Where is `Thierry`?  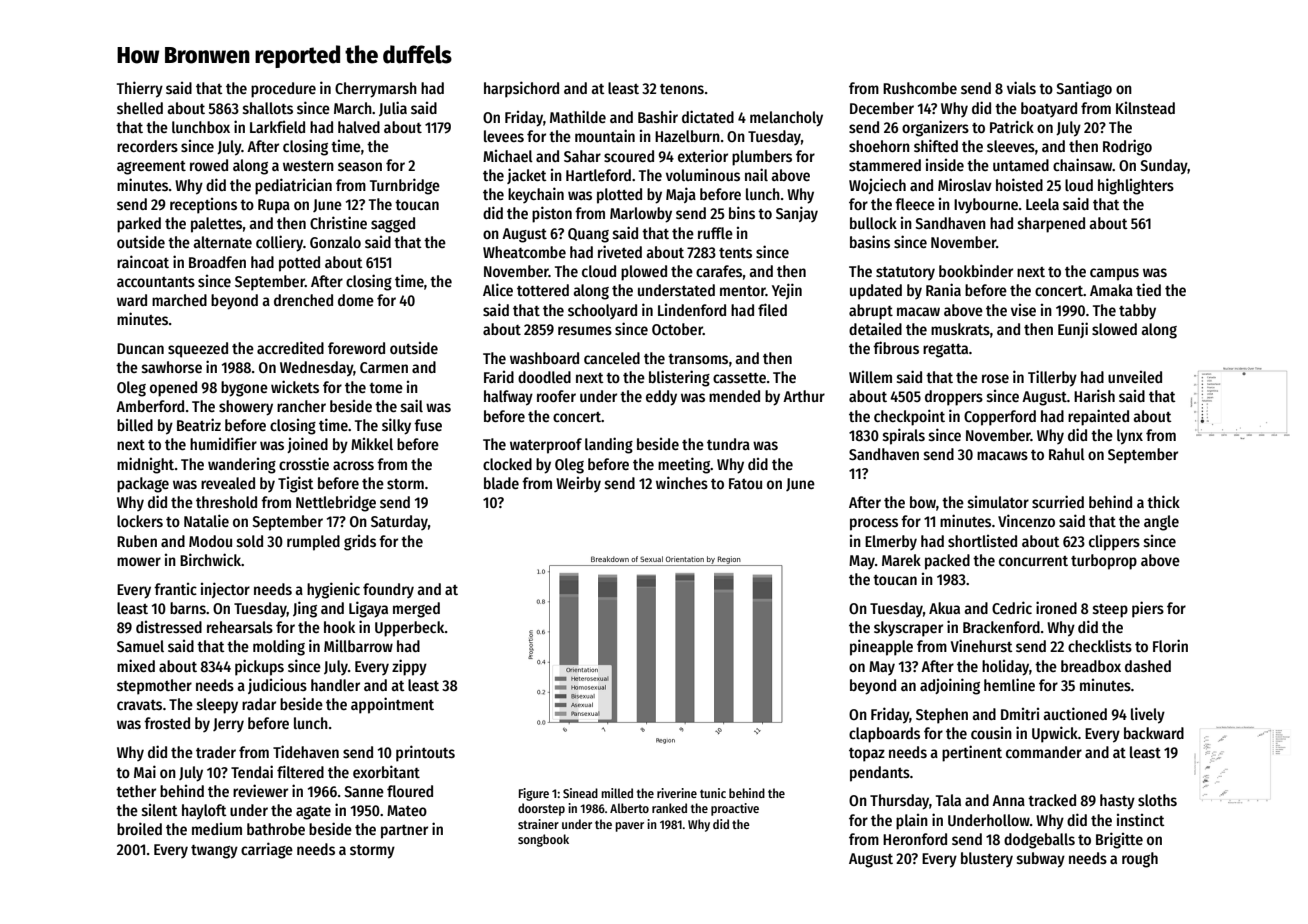 Thierry is located at coordinates (140, 89).
